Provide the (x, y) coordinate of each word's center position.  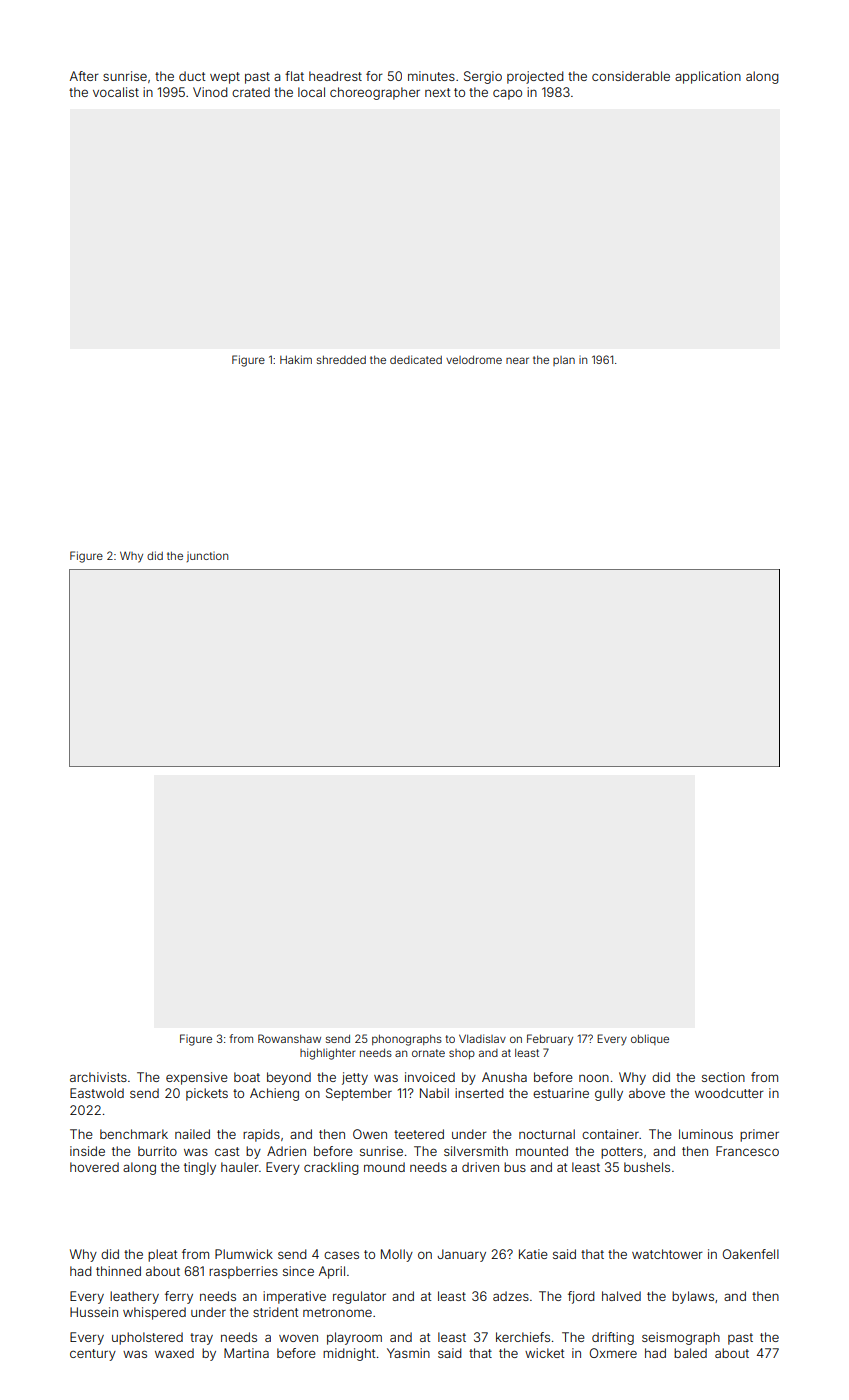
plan (564, 361)
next (437, 92)
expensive (197, 1078)
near (517, 360)
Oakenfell (751, 1254)
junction (207, 557)
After (84, 76)
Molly (397, 1255)
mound (384, 1167)
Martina (246, 1353)
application (708, 77)
